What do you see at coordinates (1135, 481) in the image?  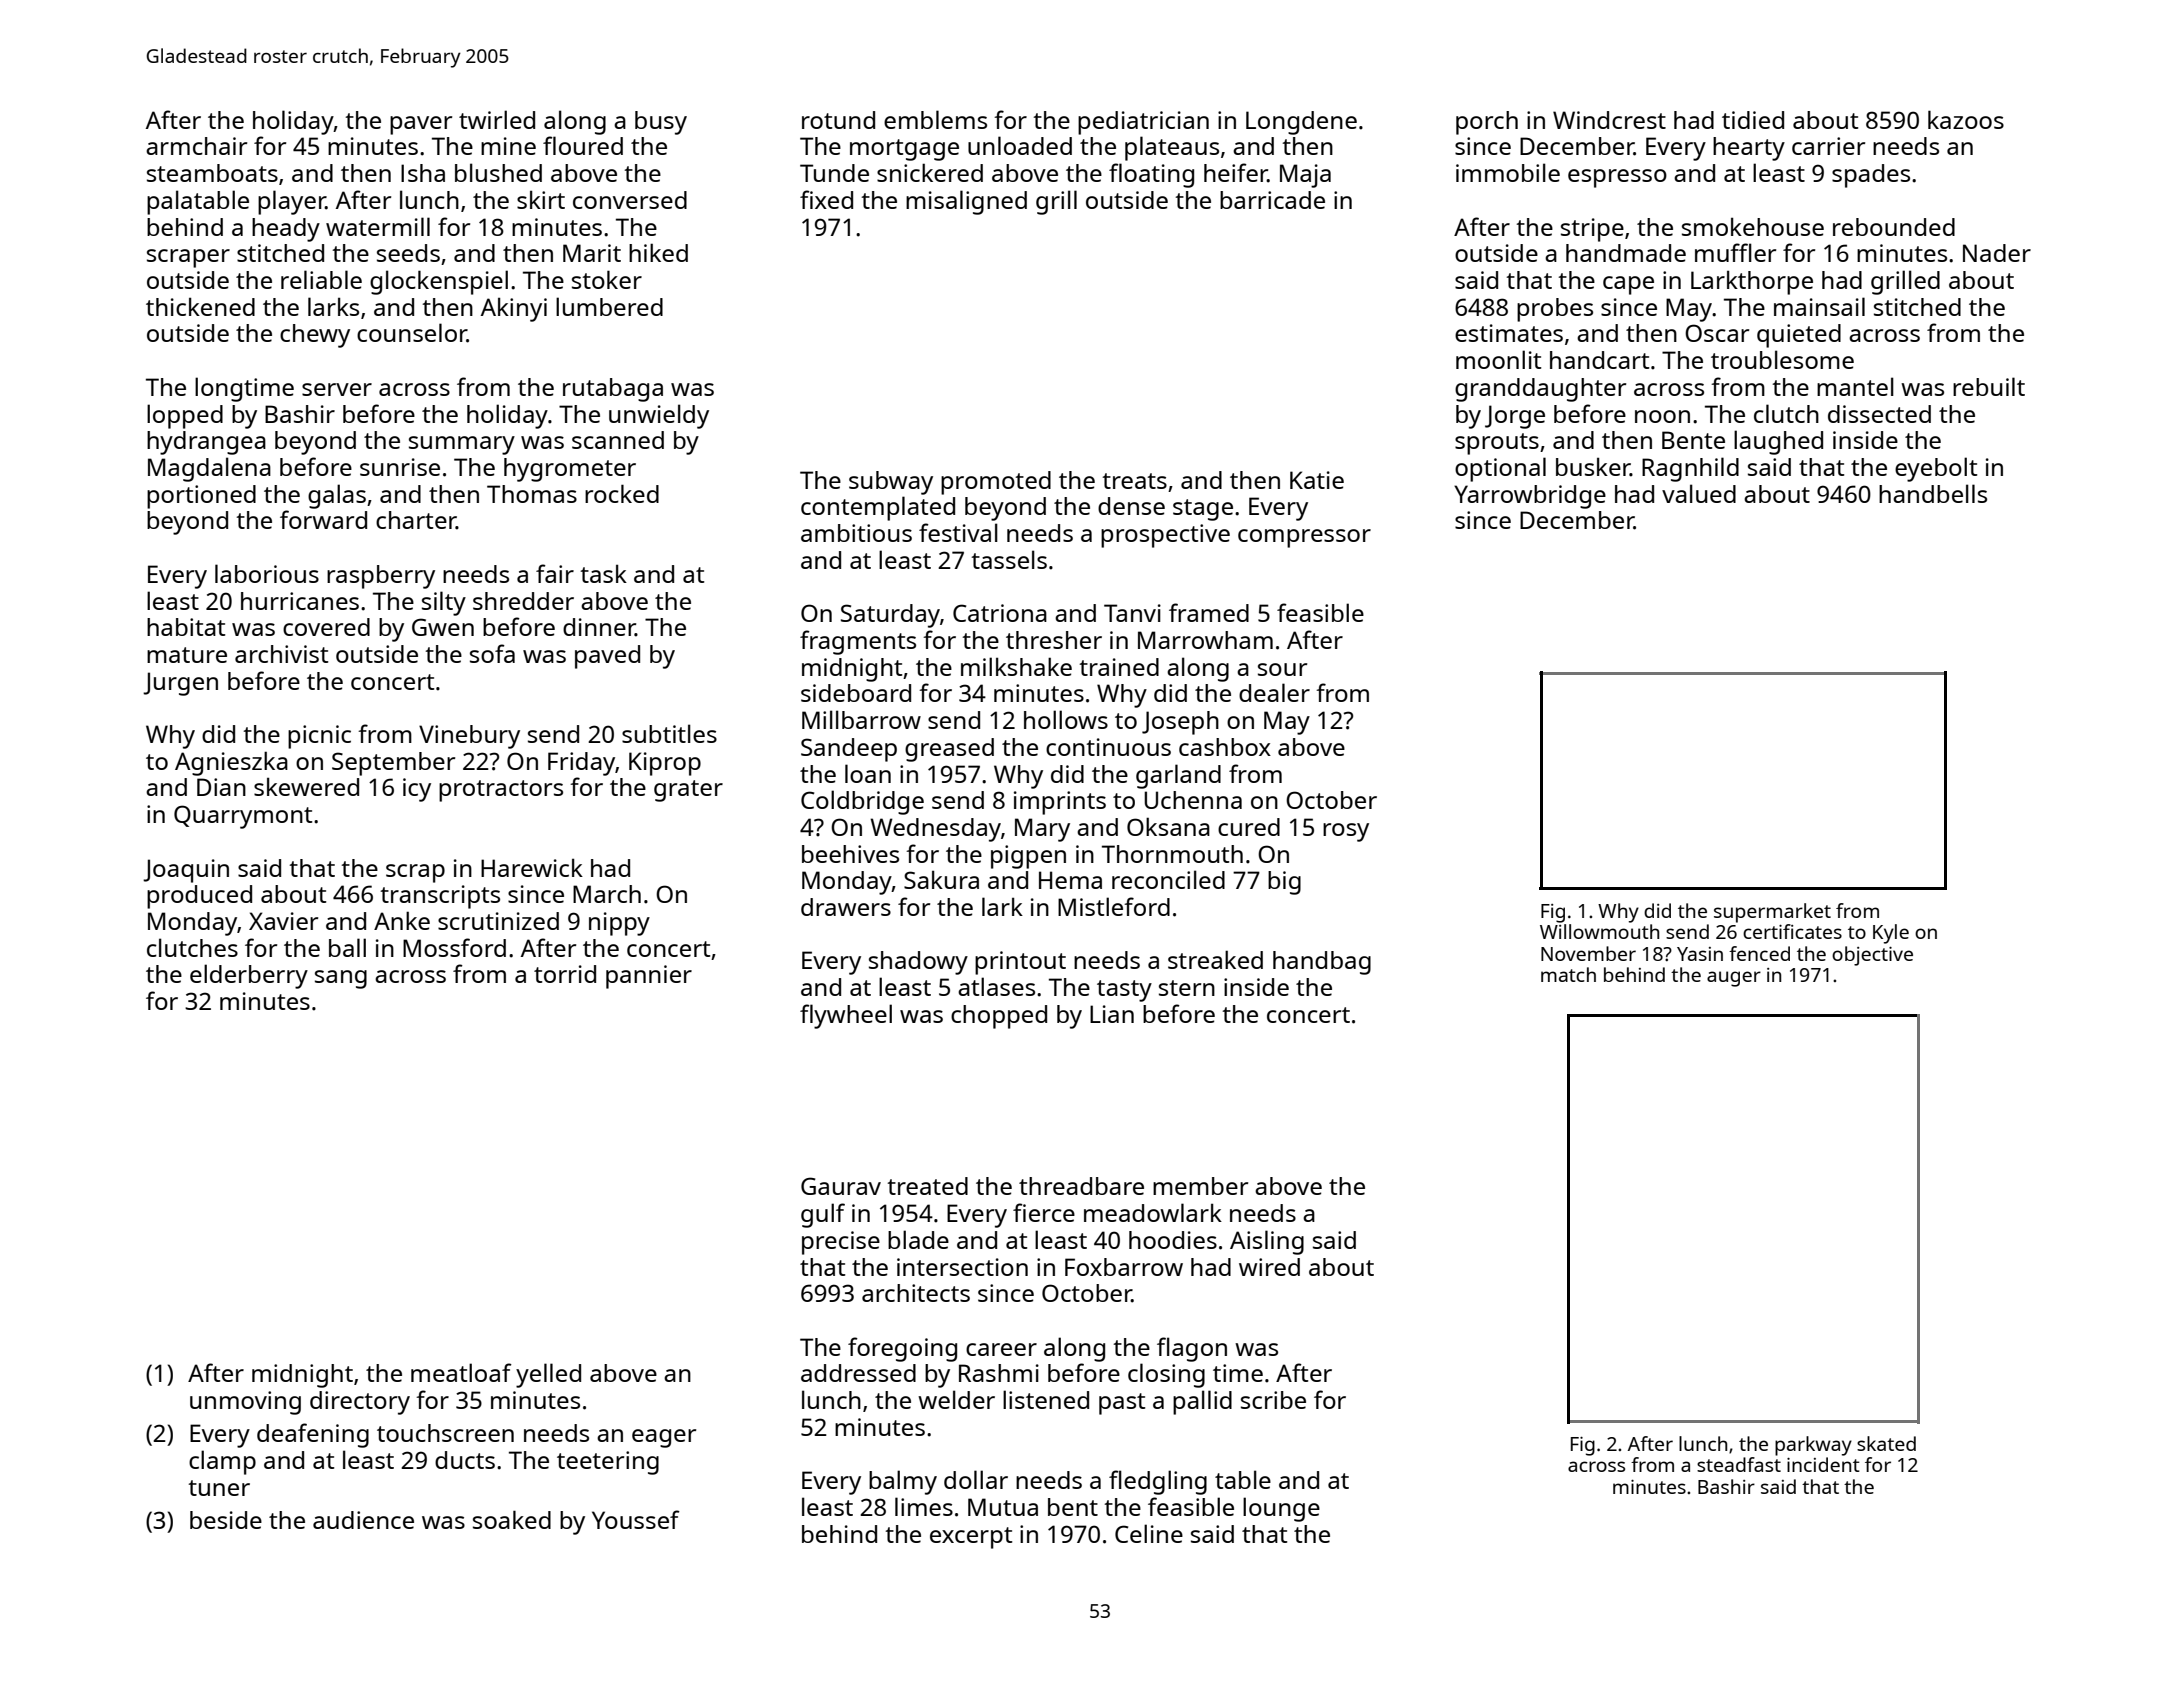 I see `treats` at bounding box center [1135, 481].
